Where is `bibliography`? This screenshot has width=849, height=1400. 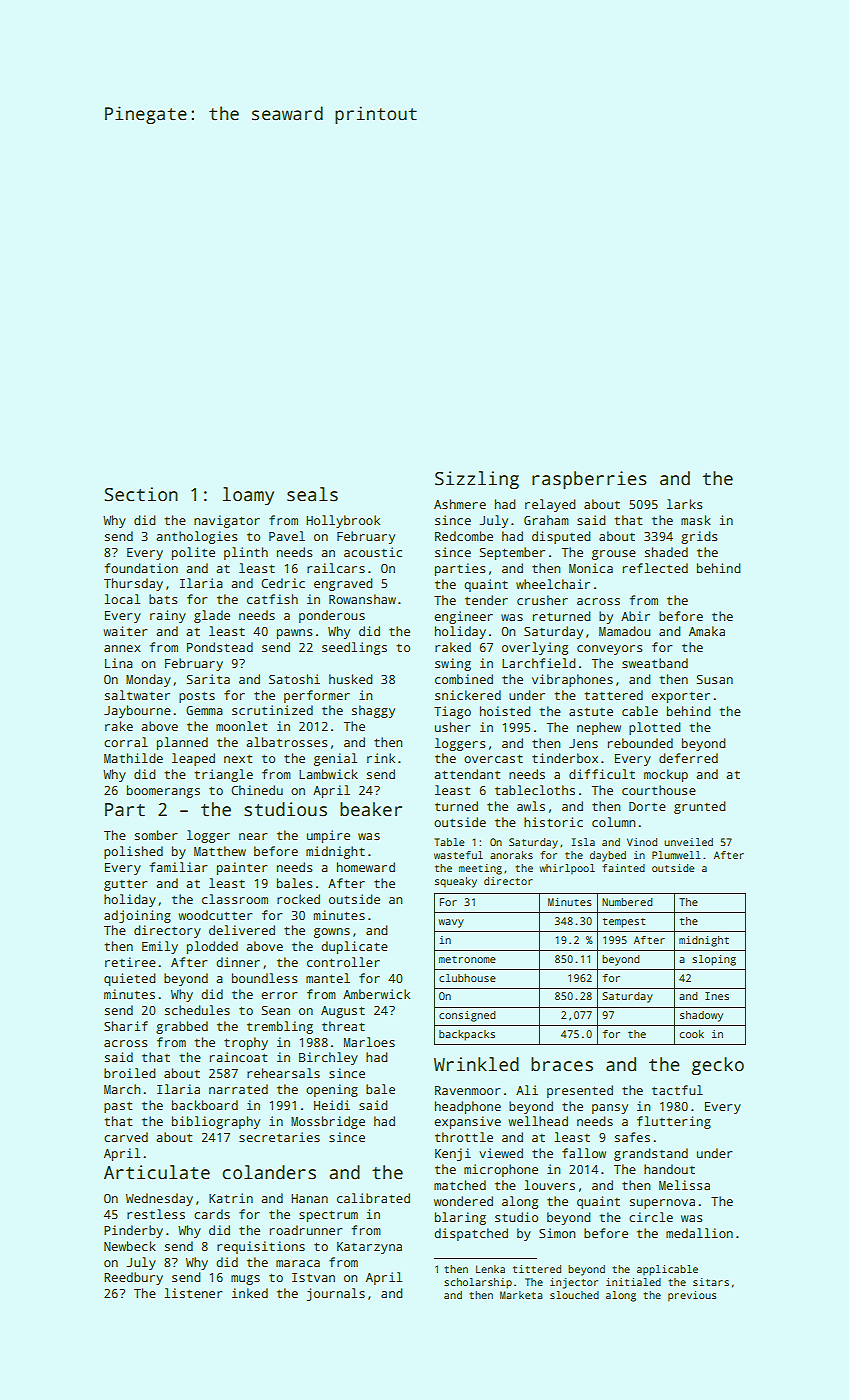
bibliography is located at coordinates (216, 1122).
